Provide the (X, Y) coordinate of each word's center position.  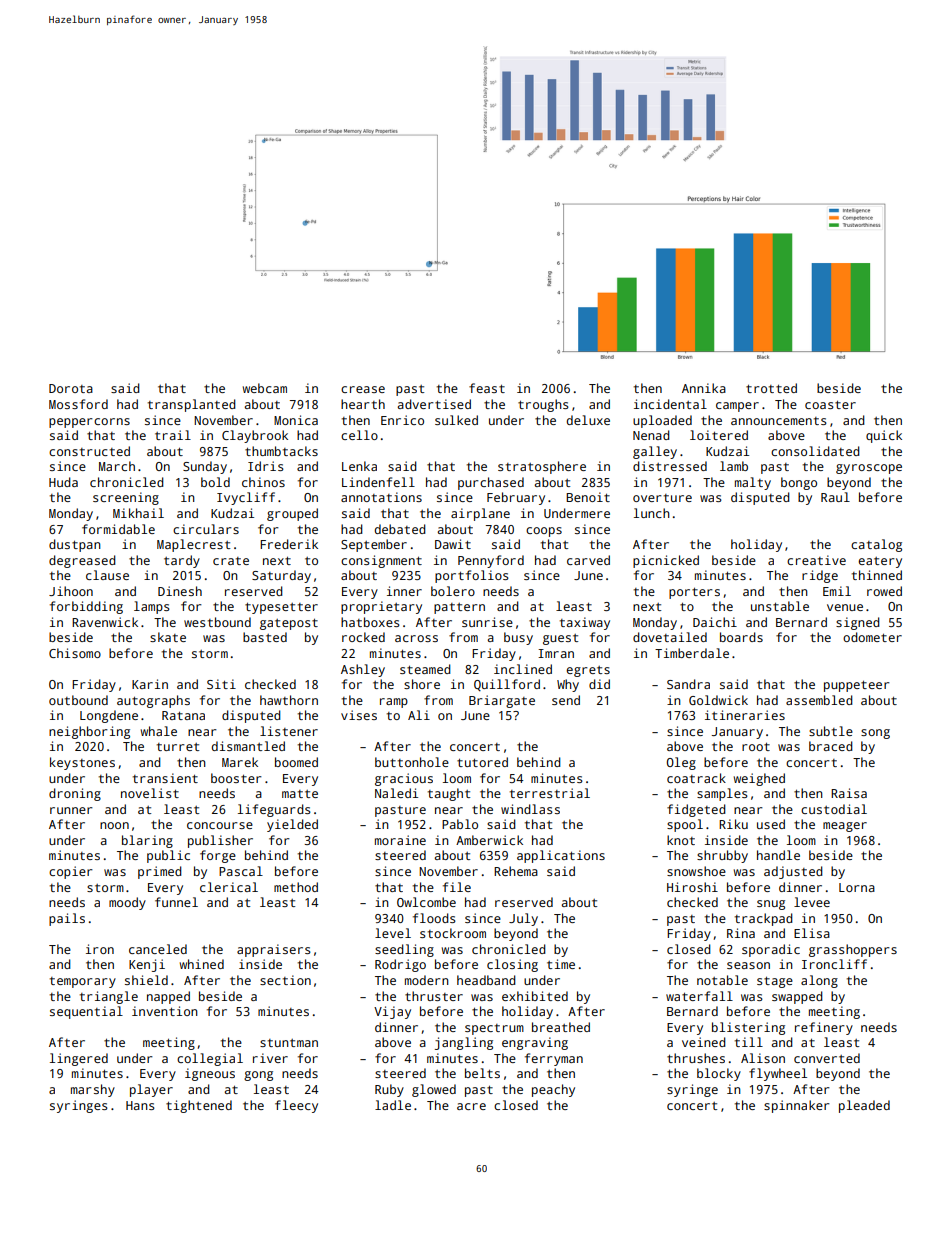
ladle (393, 1105)
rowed (884, 591)
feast (487, 388)
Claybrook (255, 436)
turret (178, 747)
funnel (176, 902)
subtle (831, 731)
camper (737, 407)
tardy (182, 561)
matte (300, 794)
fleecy (296, 1106)
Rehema (516, 871)
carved (588, 560)
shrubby (722, 856)
